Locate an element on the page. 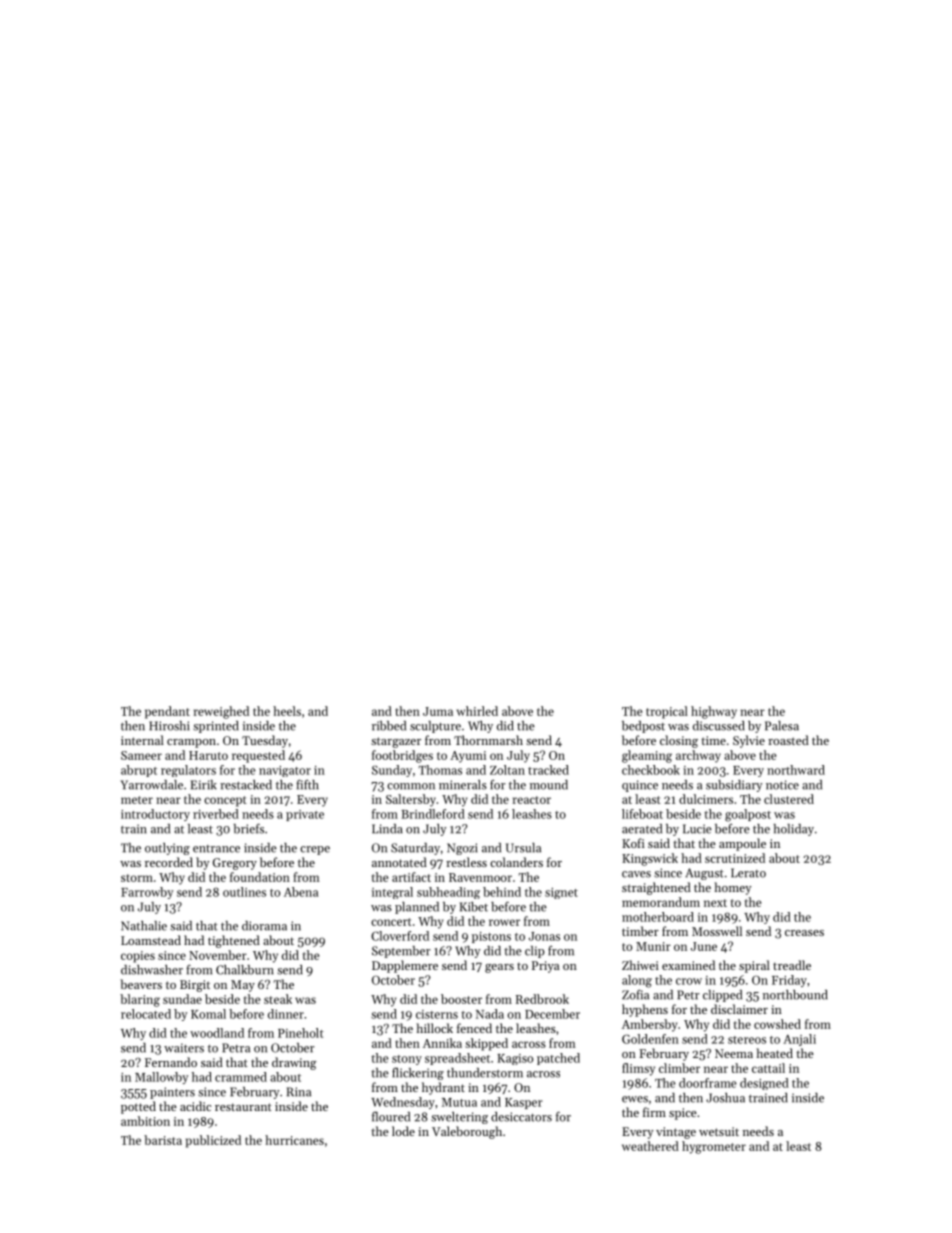 This image has height=1233, width=952. Linda is located at coordinates (387, 829).
